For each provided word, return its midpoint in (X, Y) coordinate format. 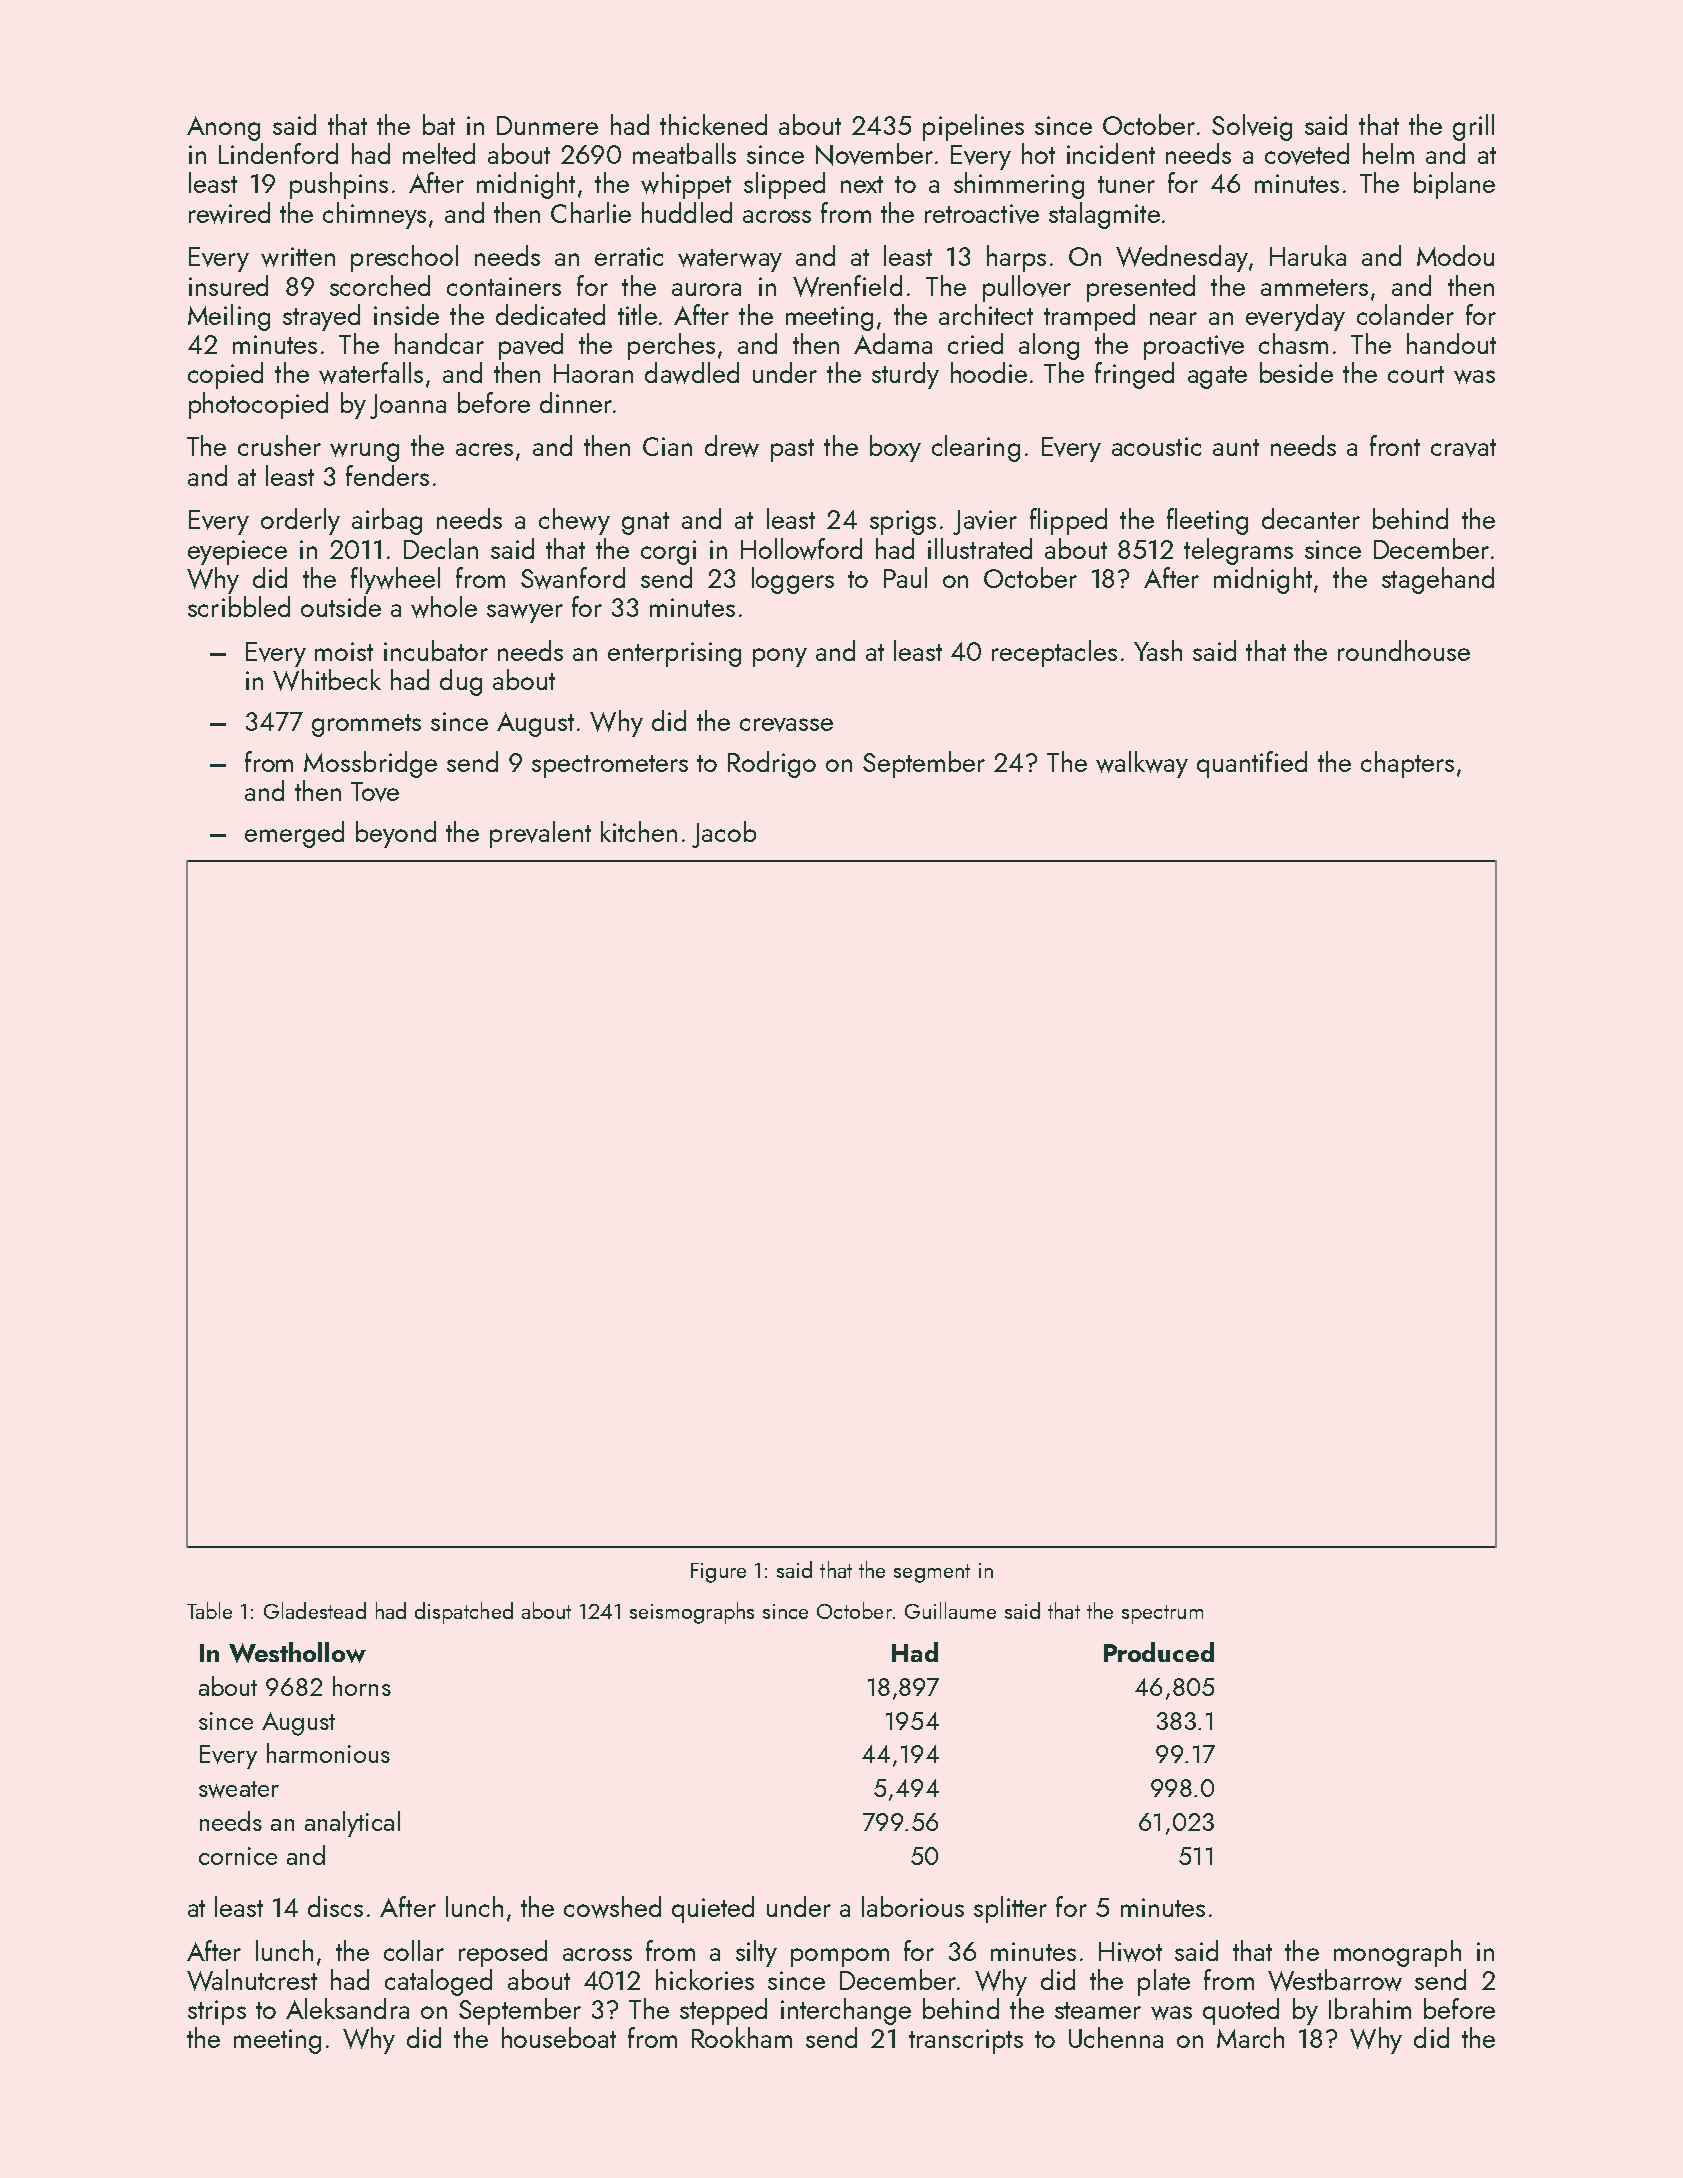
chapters (1407, 764)
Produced (1159, 1652)
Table (209, 1610)
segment (932, 1573)
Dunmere (547, 125)
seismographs (692, 1613)
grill (1473, 127)
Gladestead (315, 1610)
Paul (905, 577)
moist (344, 651)
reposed (503, 1953)
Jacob (724, 834)
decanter (1311, 518)
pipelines (973, 127)
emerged (294, 834)
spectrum (1162, 1614)
